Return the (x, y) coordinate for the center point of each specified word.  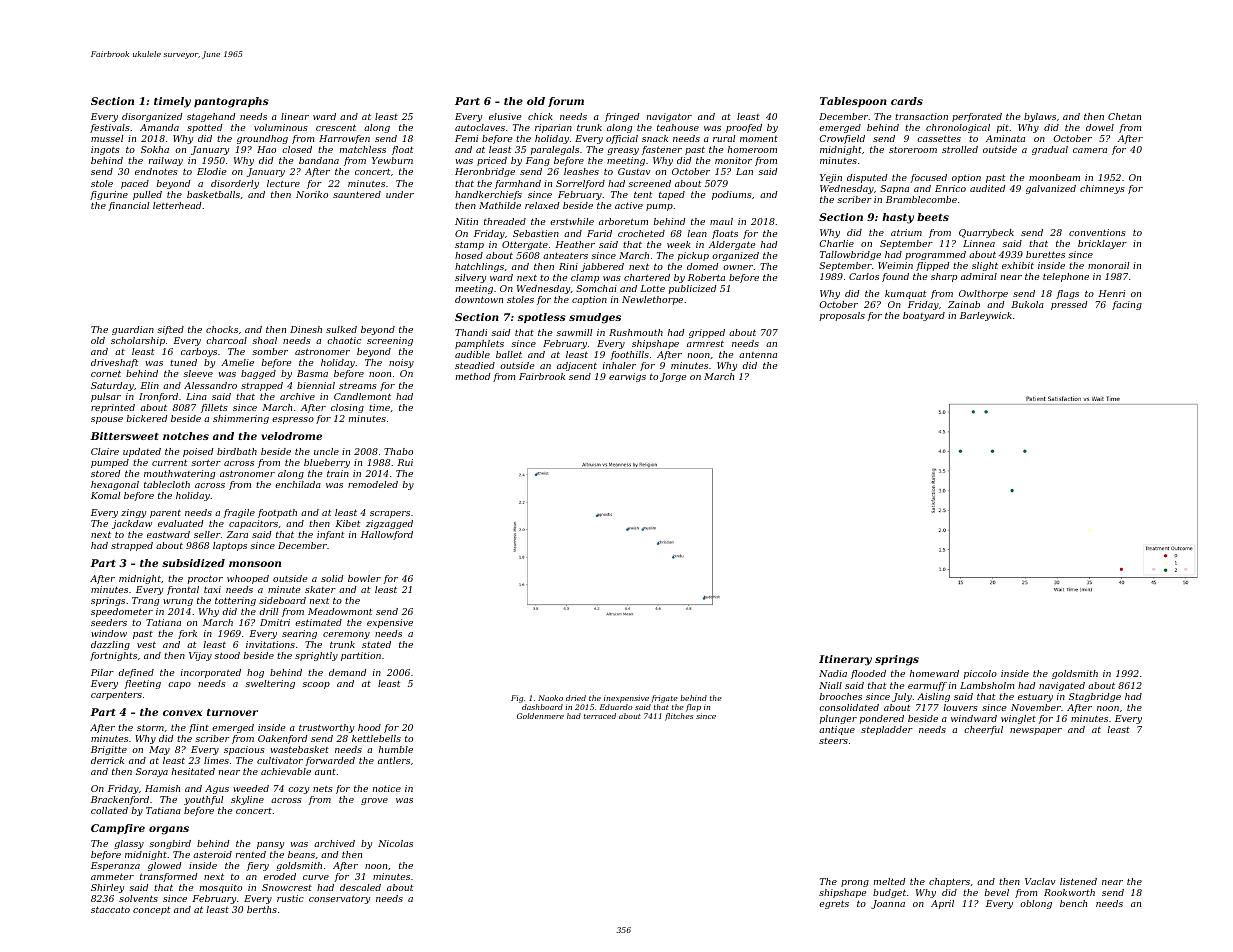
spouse (107, 420)
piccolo (980, 674)
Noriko (312, 194)
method (473, 376)
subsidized (193, 563)
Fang (538, 161)
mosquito (221, 888)
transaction (921, 116)
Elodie (212, 171)
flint (199, 728)
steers (833, 741)
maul (721, 221)
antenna (758, 355)
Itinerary (845, 660)
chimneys (1102, 189)
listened (1078, 881)
